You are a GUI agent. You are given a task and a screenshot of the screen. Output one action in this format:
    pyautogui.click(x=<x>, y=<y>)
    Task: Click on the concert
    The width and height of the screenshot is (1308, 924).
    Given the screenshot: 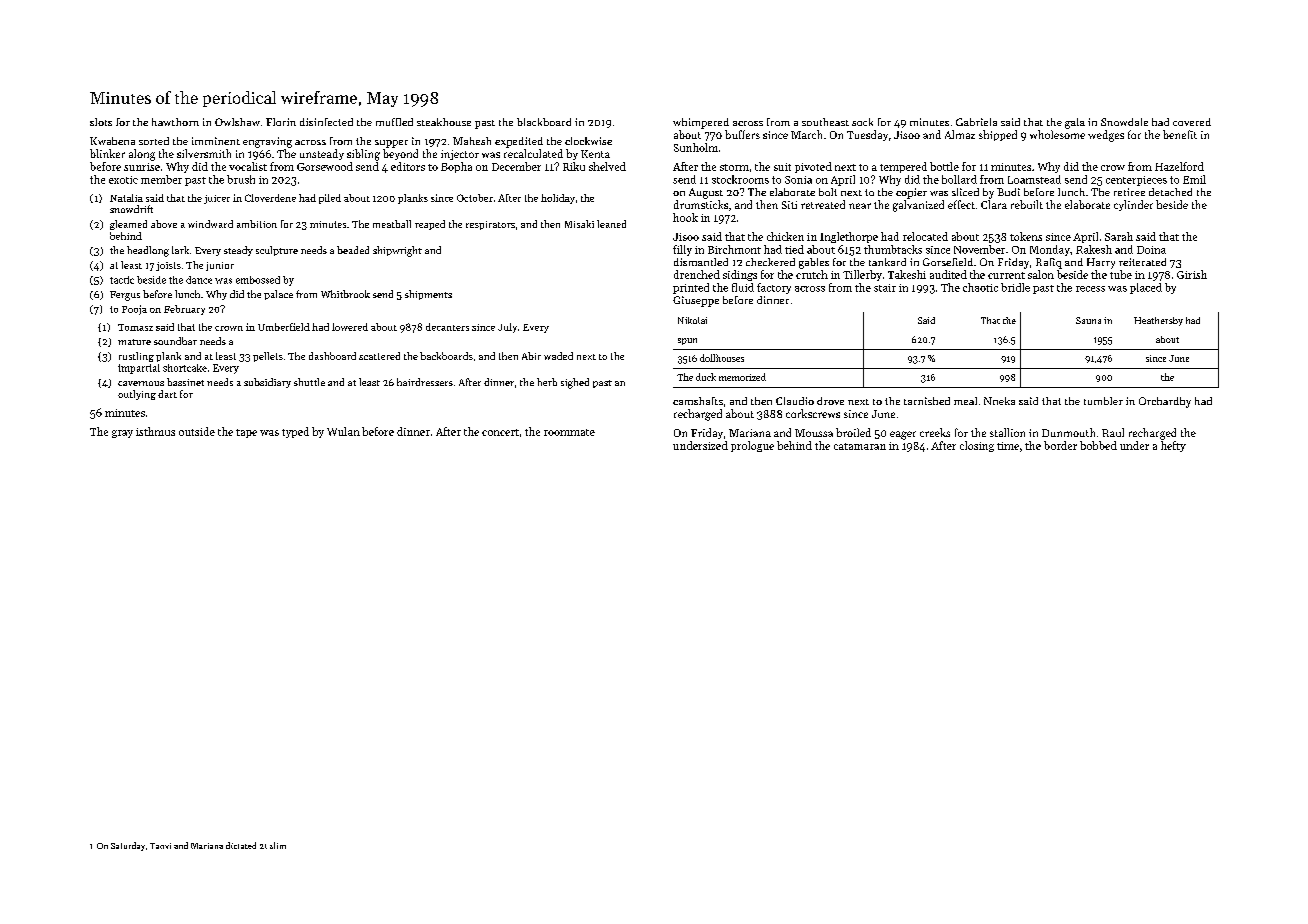 What is the action you would take?
    pyautogui.click(x=500, y=432)
